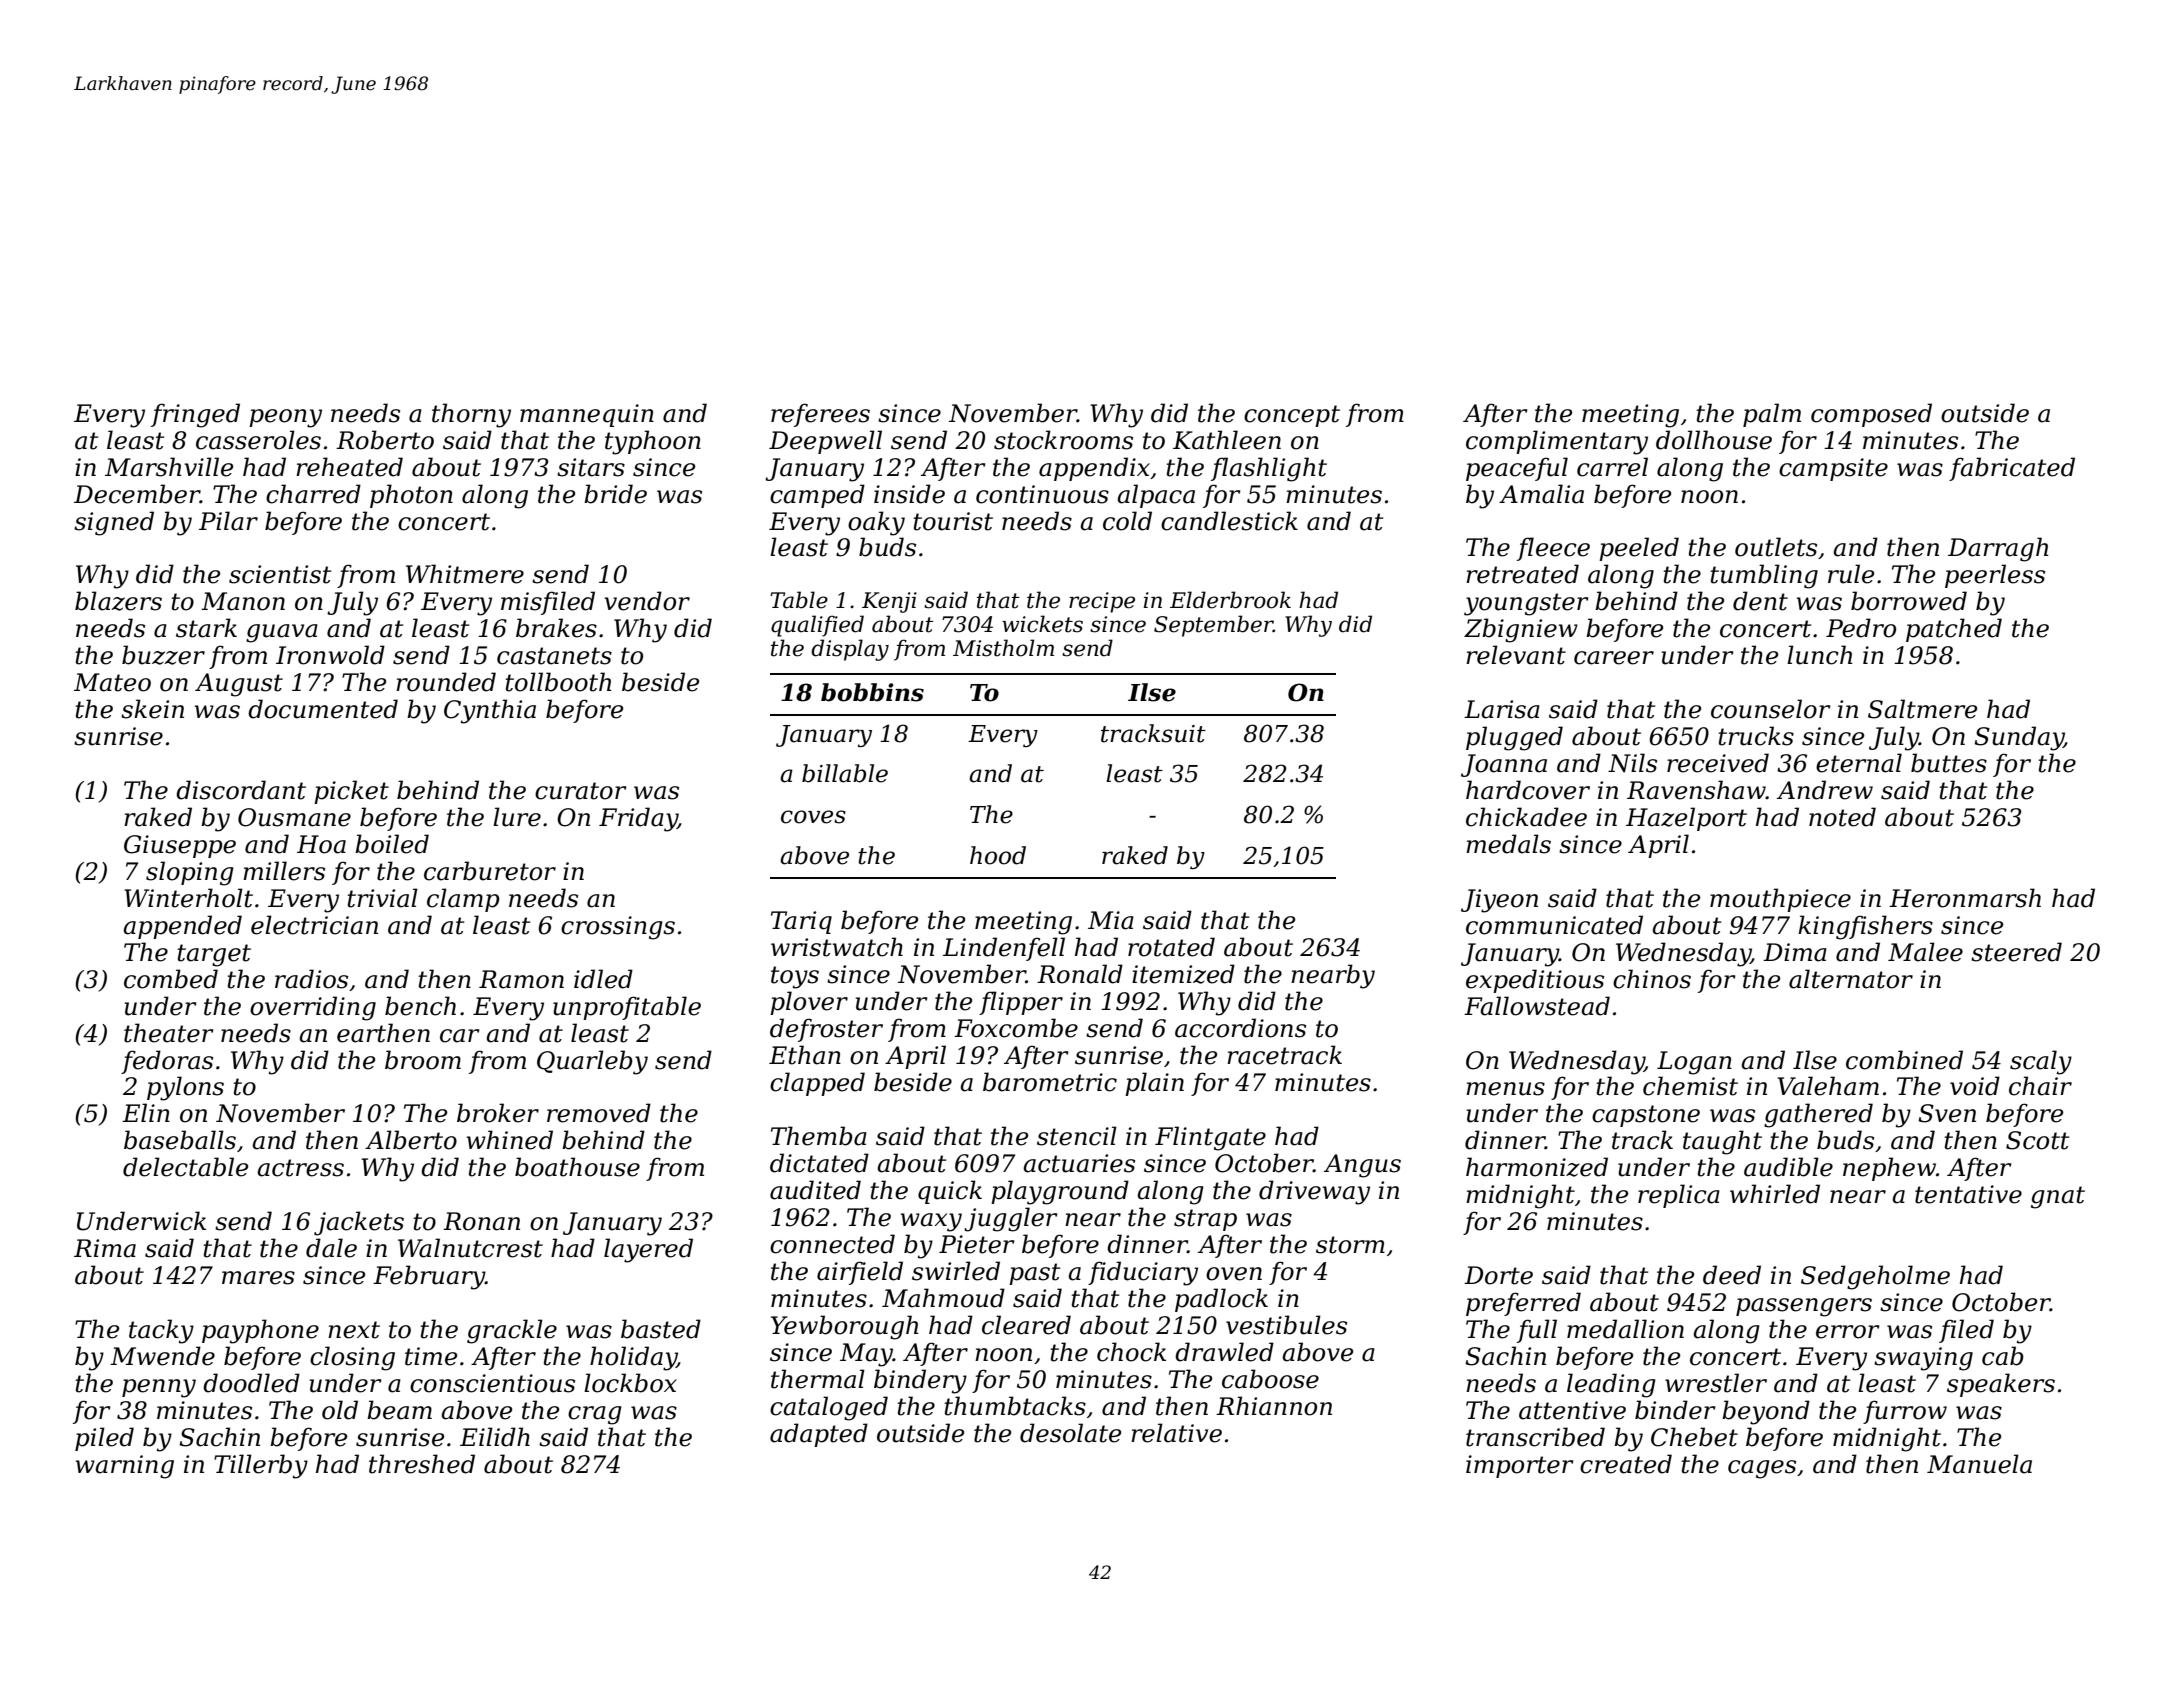 Image resolution: width=2178 pixels, height=1683 pixels. What do you see at coordinates (1229, 521) in the image?
I see `candlestick` at bounding box center [1229, 521].
